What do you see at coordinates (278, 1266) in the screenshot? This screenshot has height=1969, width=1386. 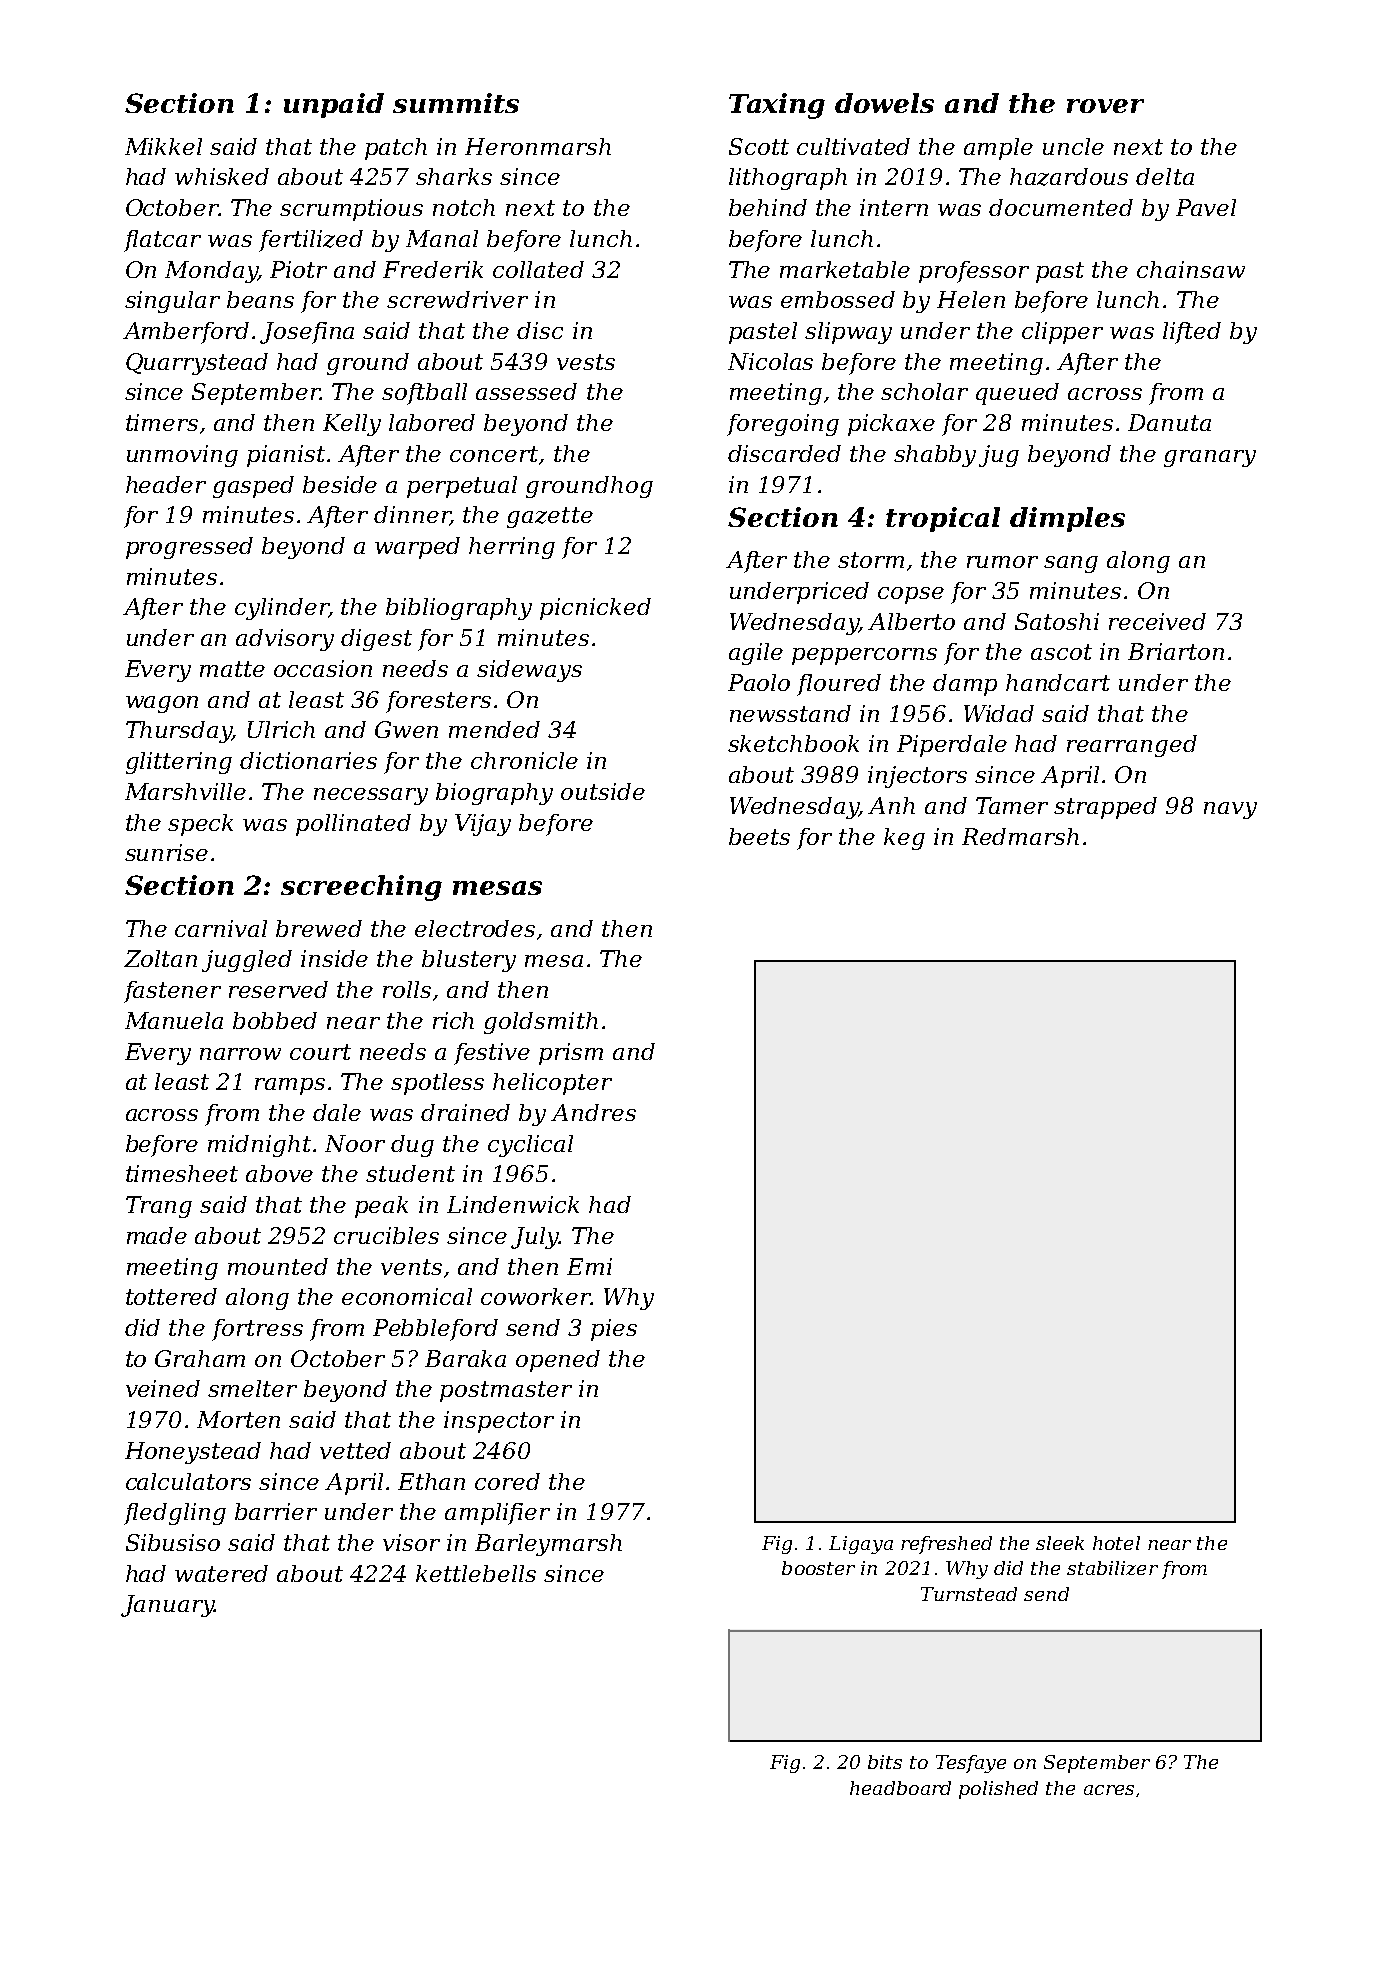 I see `mounted` at bounding box center [278, 1266].
